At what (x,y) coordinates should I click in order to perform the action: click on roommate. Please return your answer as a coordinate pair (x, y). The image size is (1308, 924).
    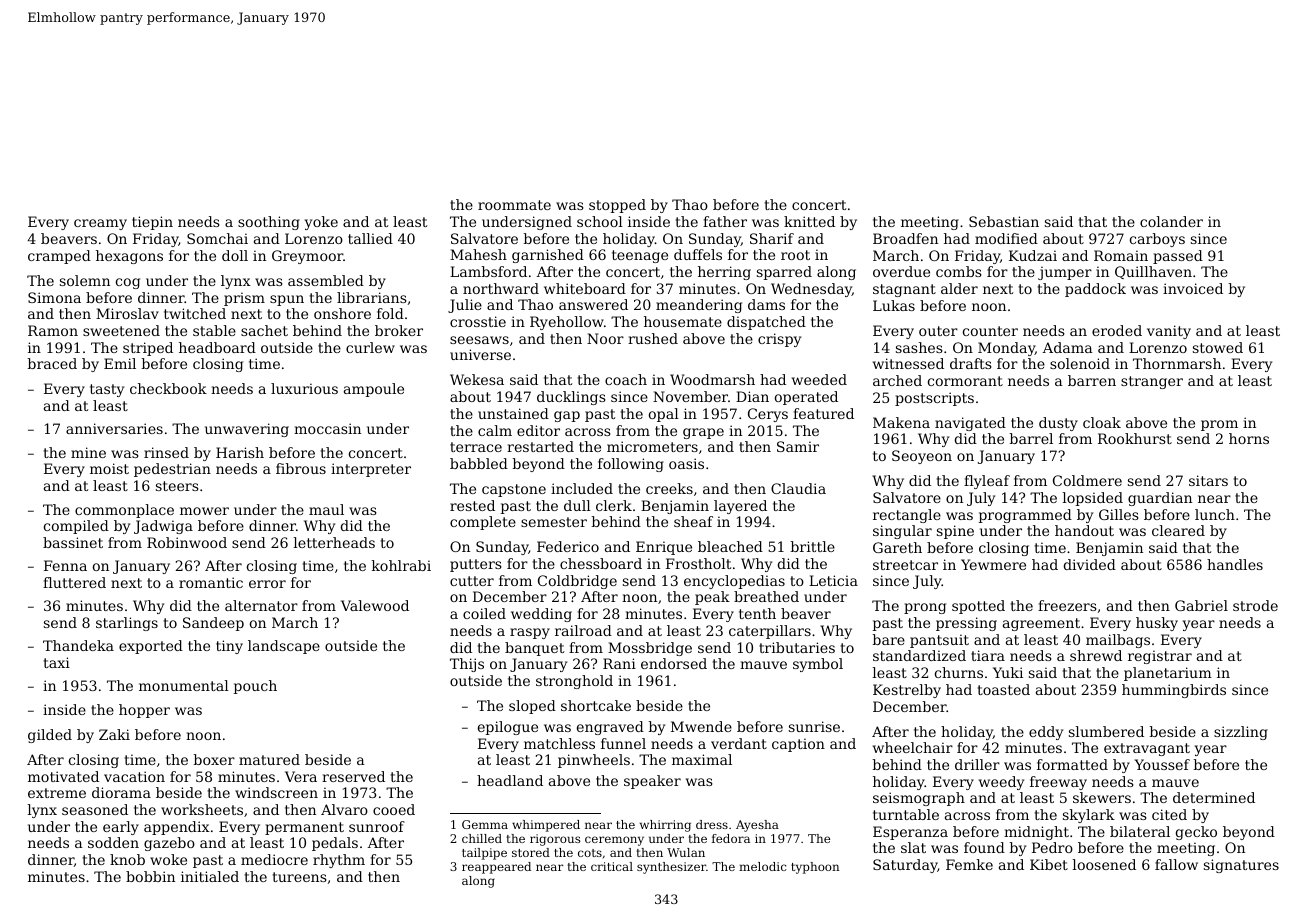
    Looking at the image, I should click on (514, 205).
